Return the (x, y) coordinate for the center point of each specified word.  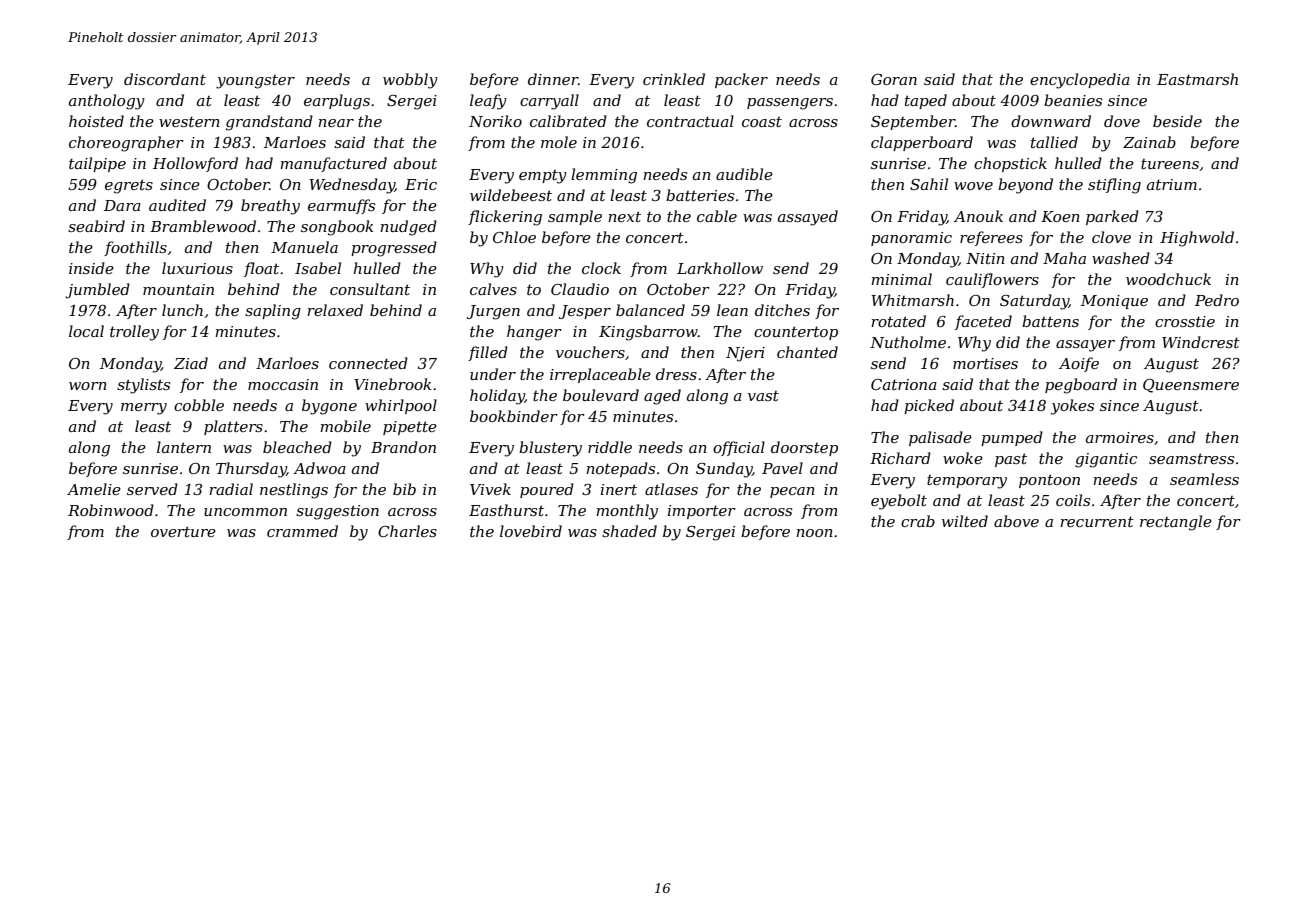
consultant (370, 289)
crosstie (1185, 321)
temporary (967, 482)
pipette (410, 428)
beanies (1073, 100)
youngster (255, 82)
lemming (604, 176)
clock (601, 268)
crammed (302, 531)
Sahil (929, 184)
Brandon (403, 447)
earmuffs (341, 206)
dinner (553, 79)
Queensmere (1191, 386)
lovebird (531, 531)
